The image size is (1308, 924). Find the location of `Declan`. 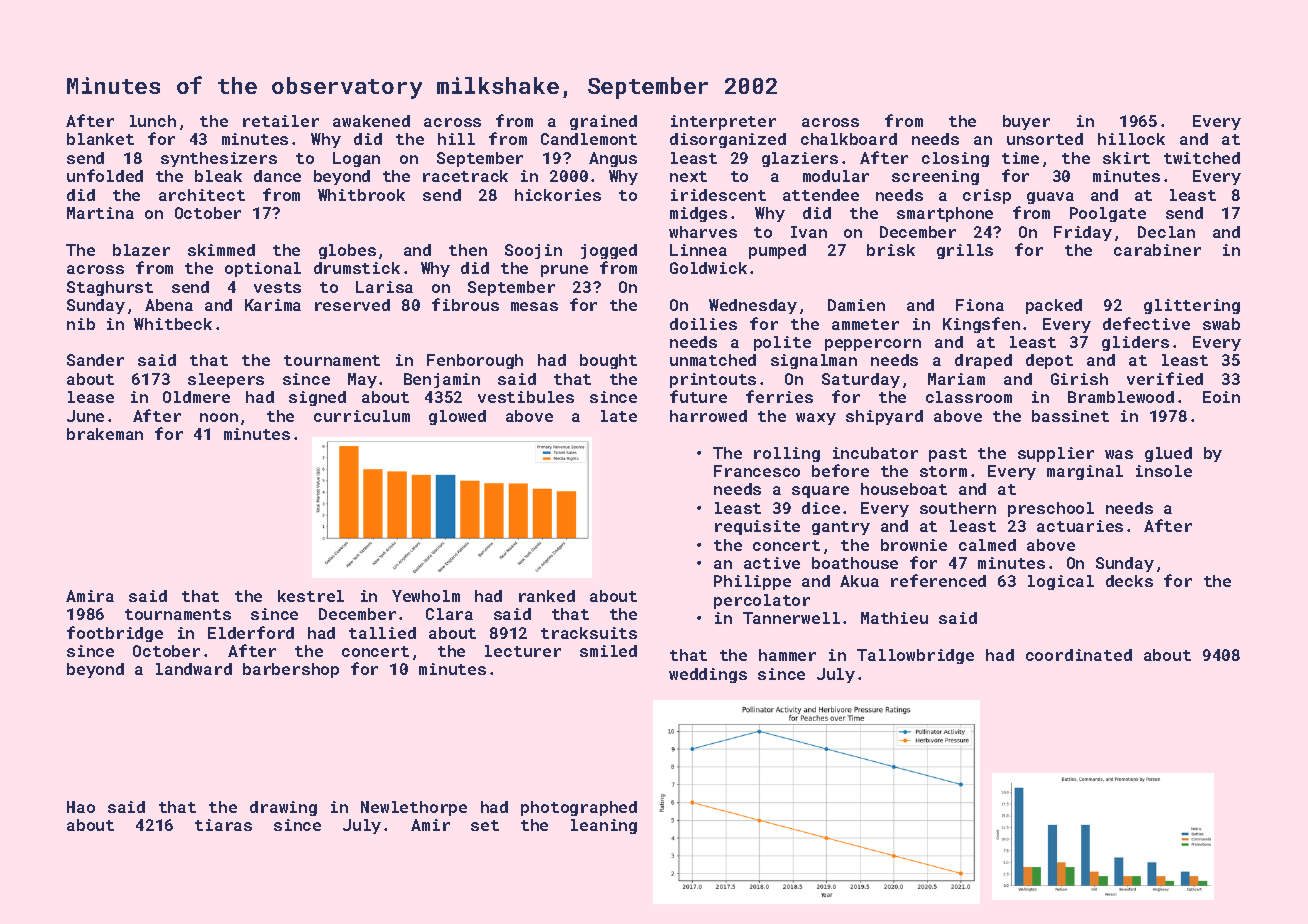

Declan is located at coordinates (1166, 232).
